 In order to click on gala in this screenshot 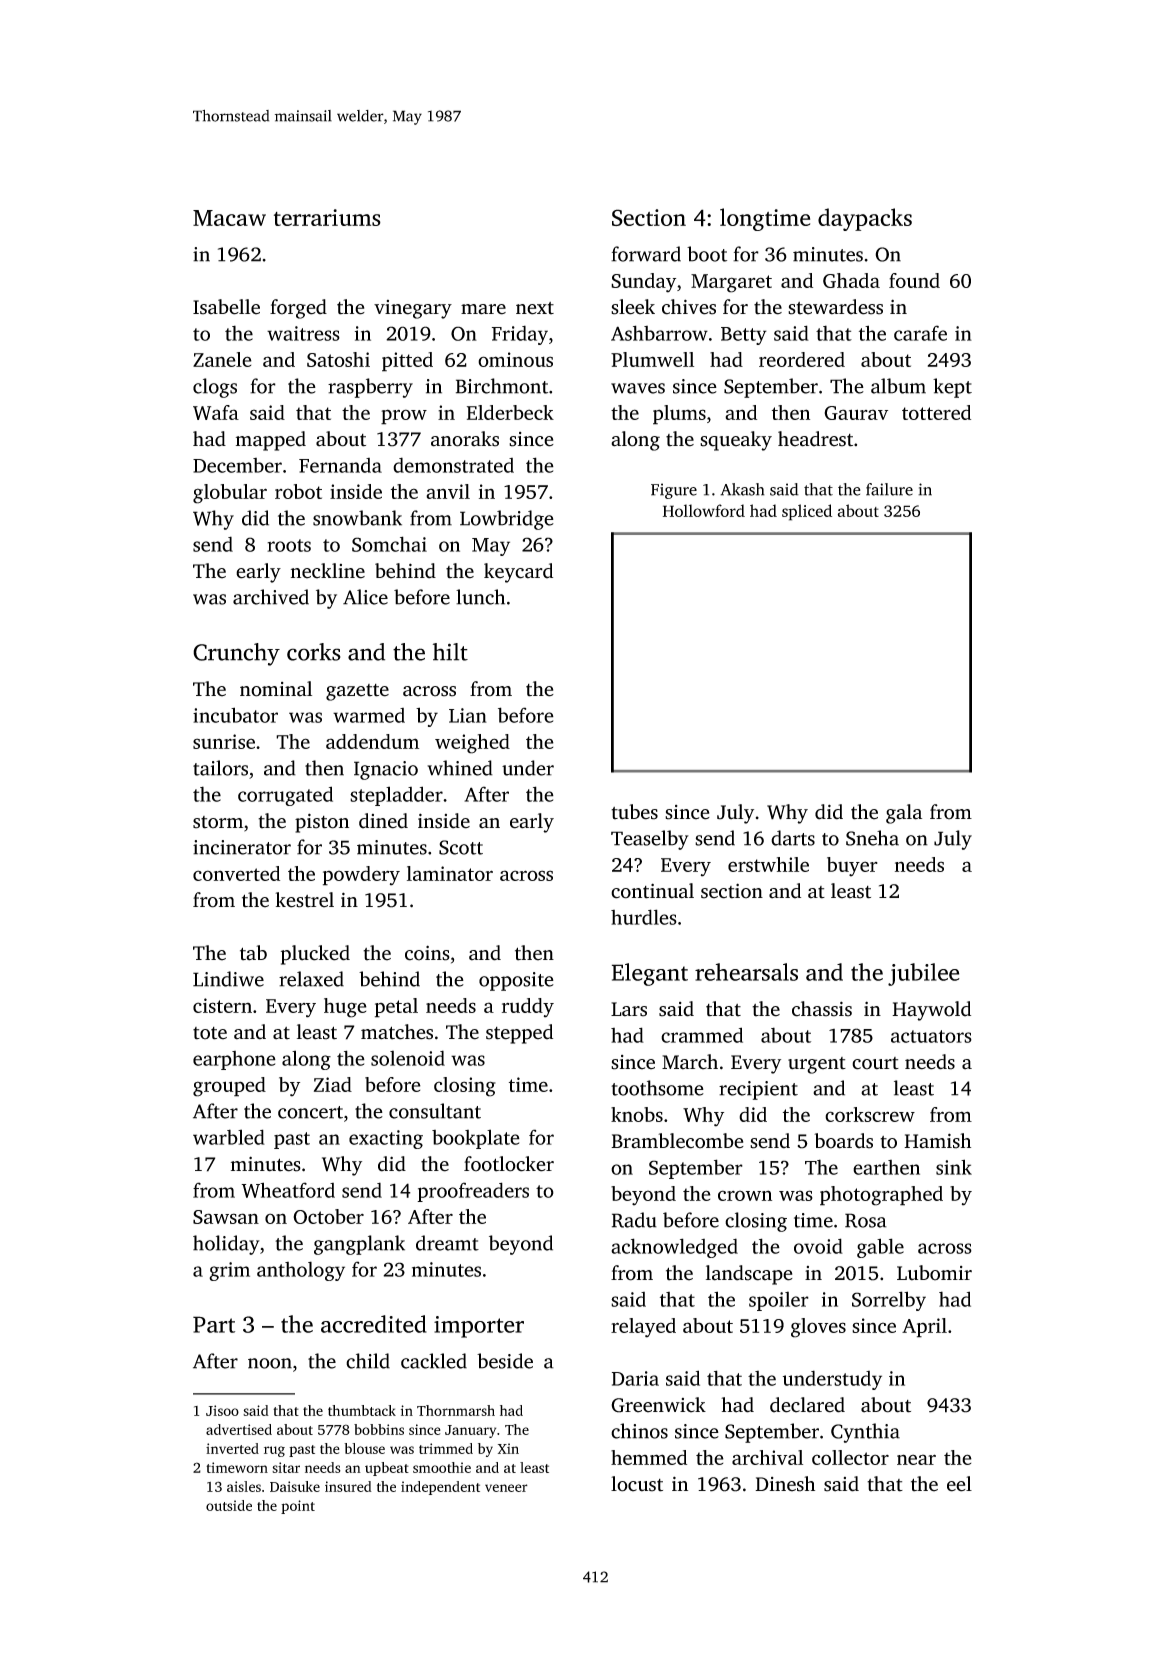, I will do `click(904, 814)`.
